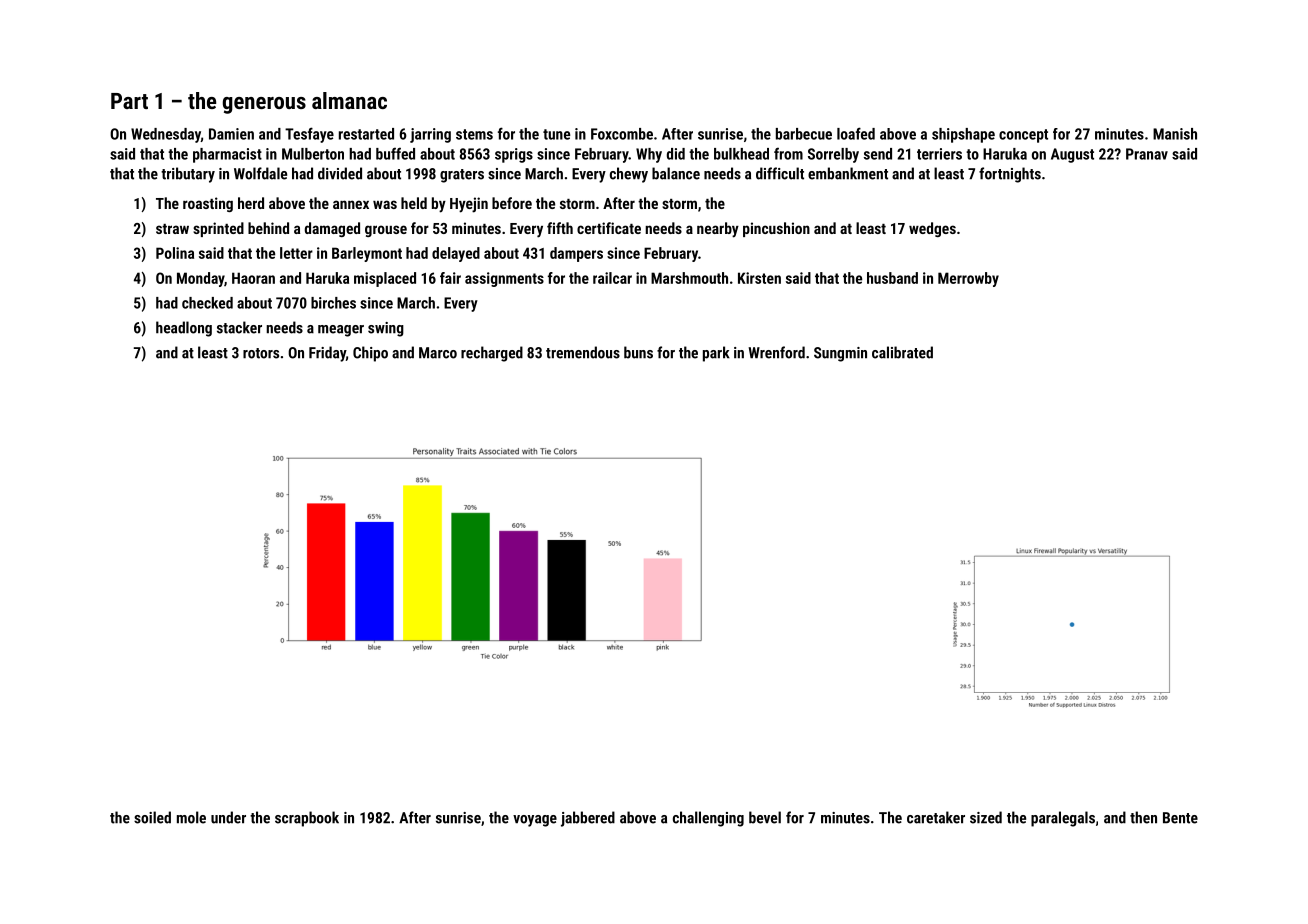  I want to click on almanac, so click(349, 100).
